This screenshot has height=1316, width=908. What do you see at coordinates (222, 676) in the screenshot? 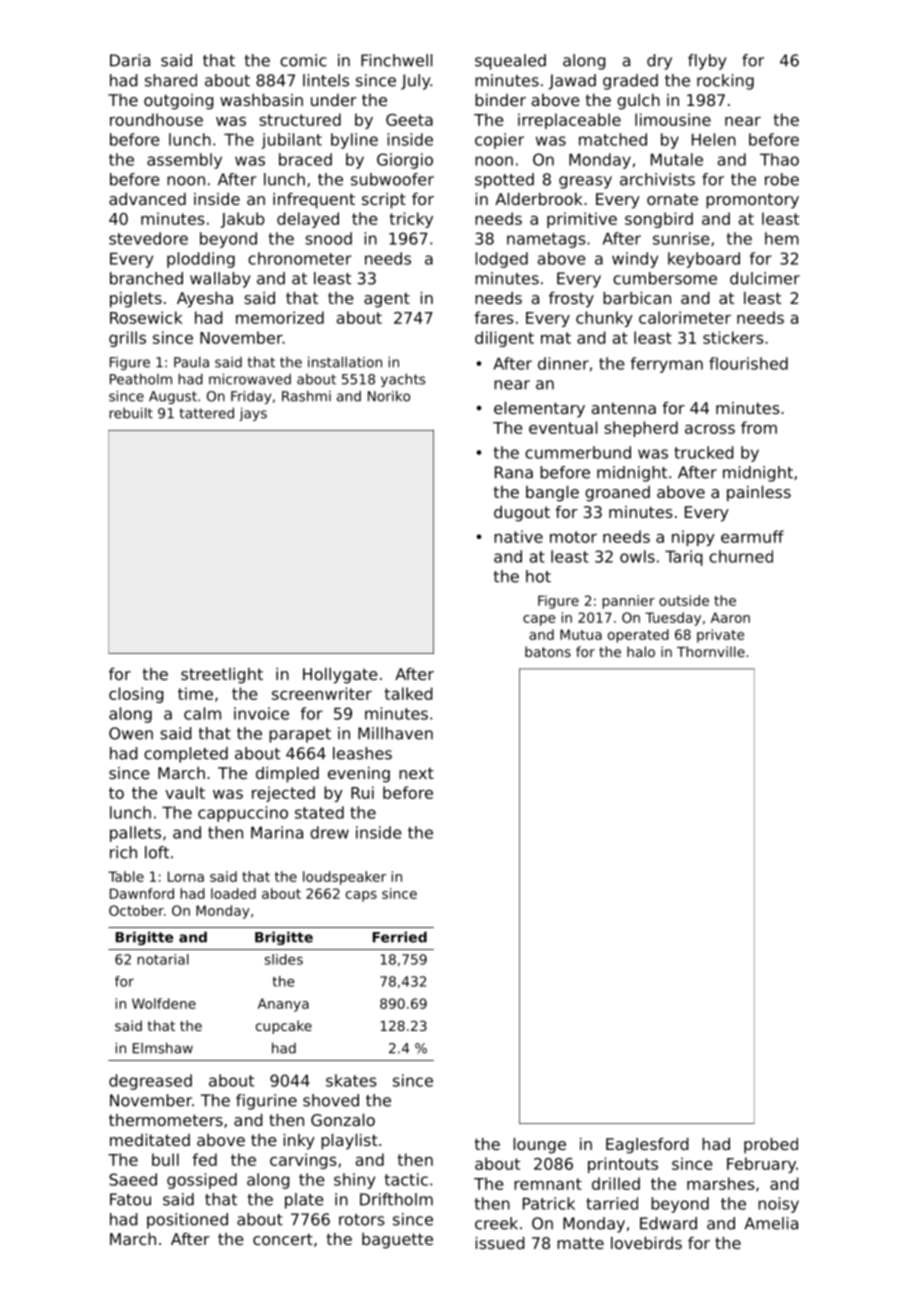
I see `streetlight` at bounding box center [222, 676].
